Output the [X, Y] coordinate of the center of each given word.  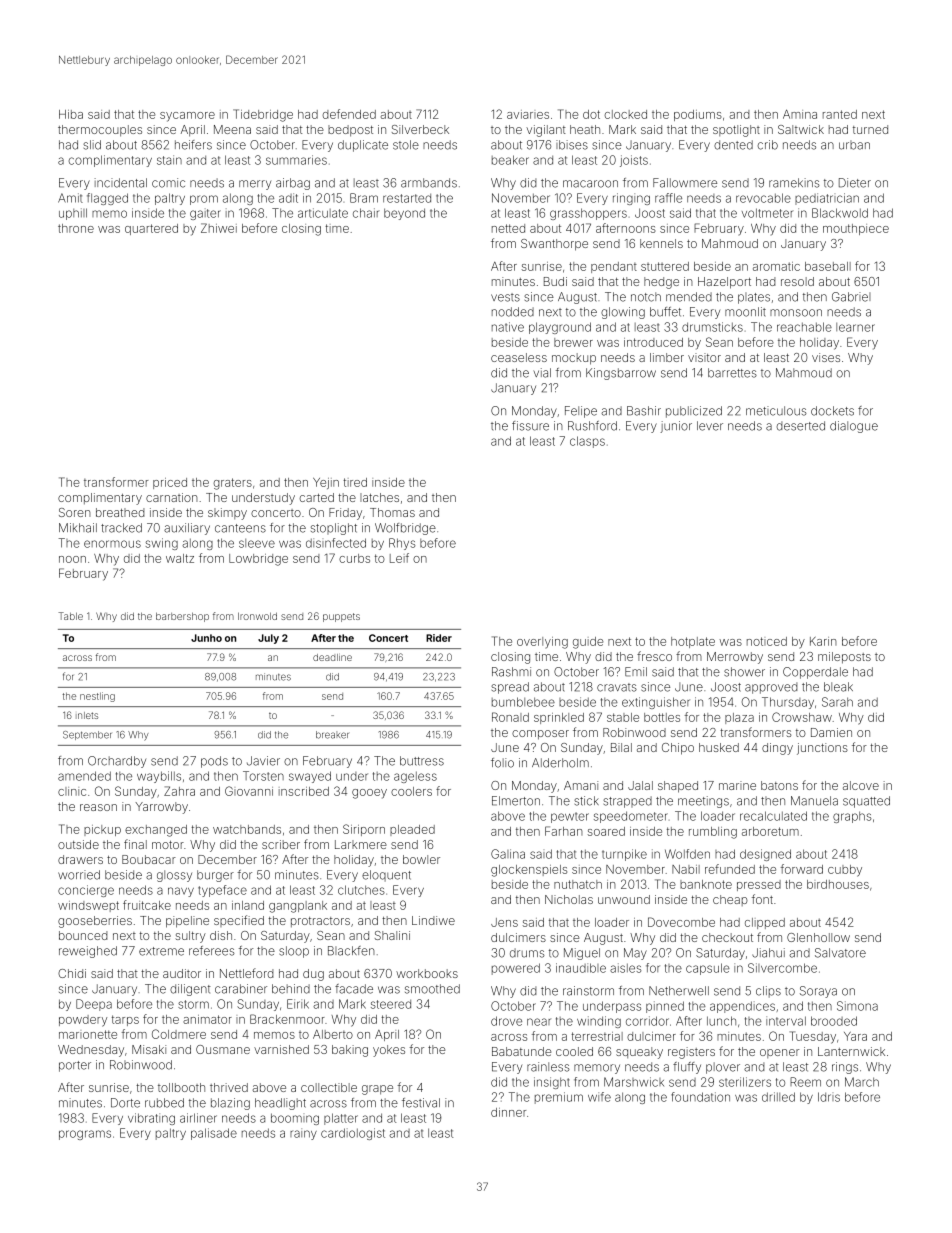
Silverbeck [420, 129]
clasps [587, 442]
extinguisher [656, 703]
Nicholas [569, 899]
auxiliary [187, 529]
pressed [759, 885]
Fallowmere [685, 183]
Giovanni [249, 791]
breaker [332, 735]
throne [76, 228]
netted [508, 228]
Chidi [72, 973]
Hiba [71, 114]
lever [710, 426]
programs [85, 1135]
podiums [698, 115]
